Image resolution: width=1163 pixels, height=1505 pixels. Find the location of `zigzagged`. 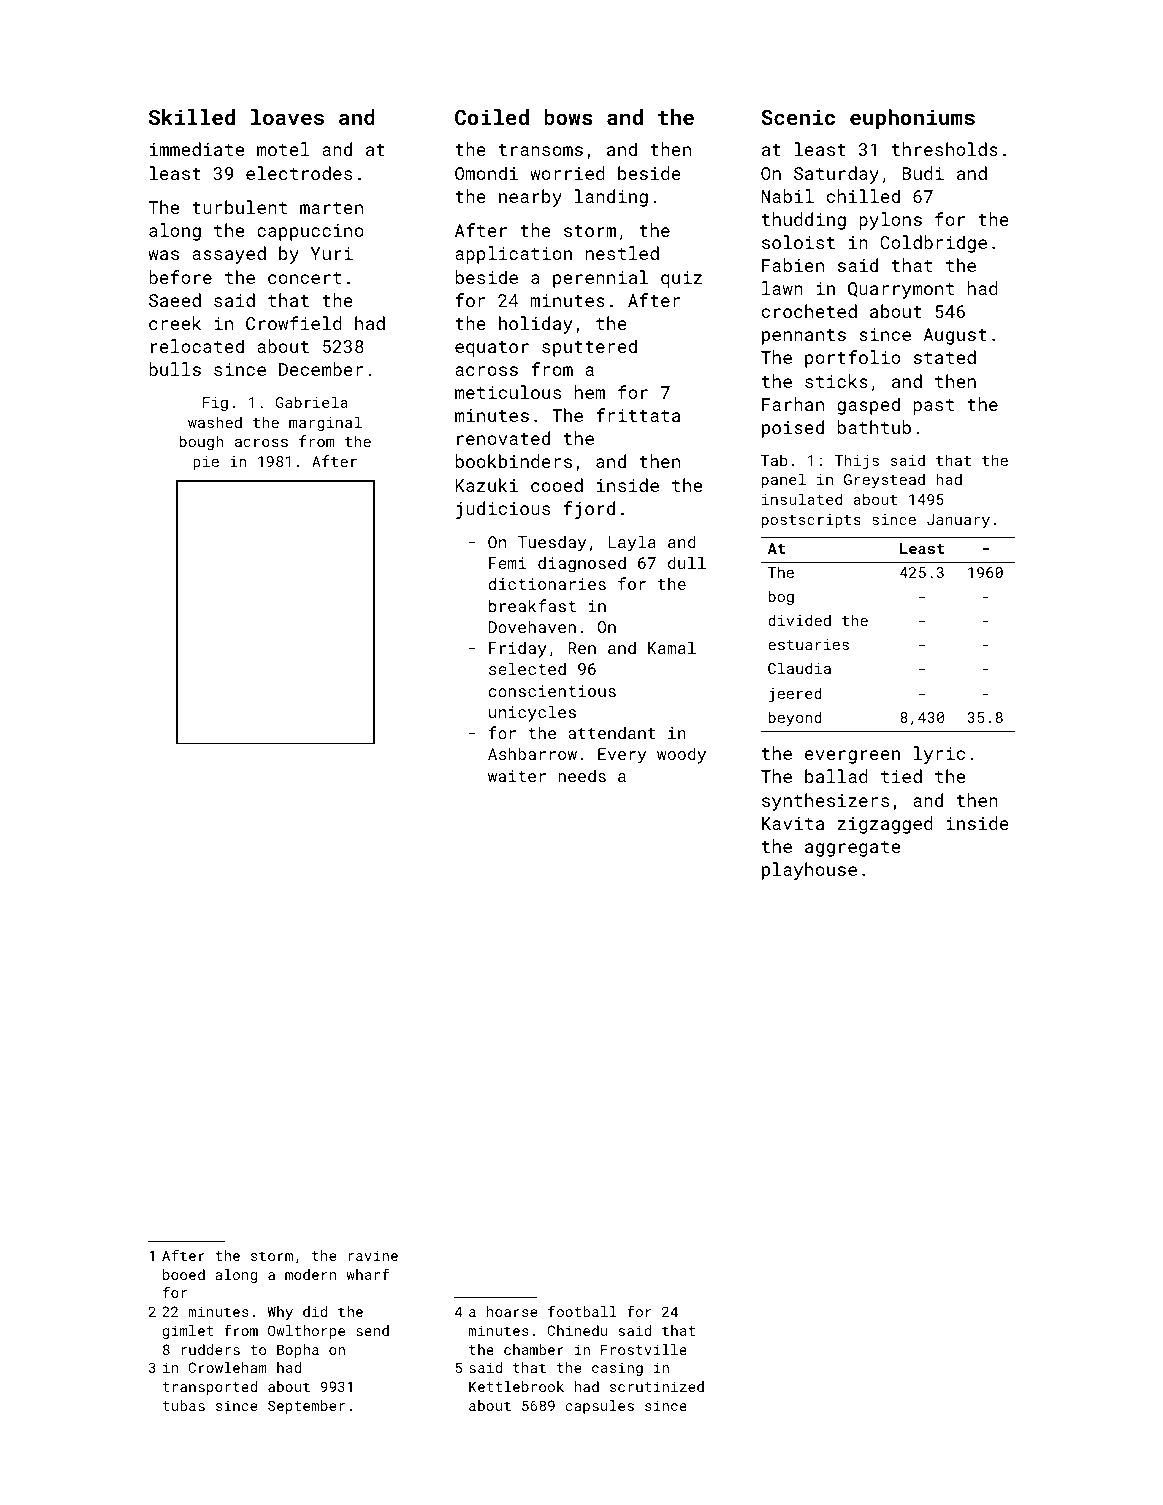

zigzagged is located at coordinates (885, 825).
